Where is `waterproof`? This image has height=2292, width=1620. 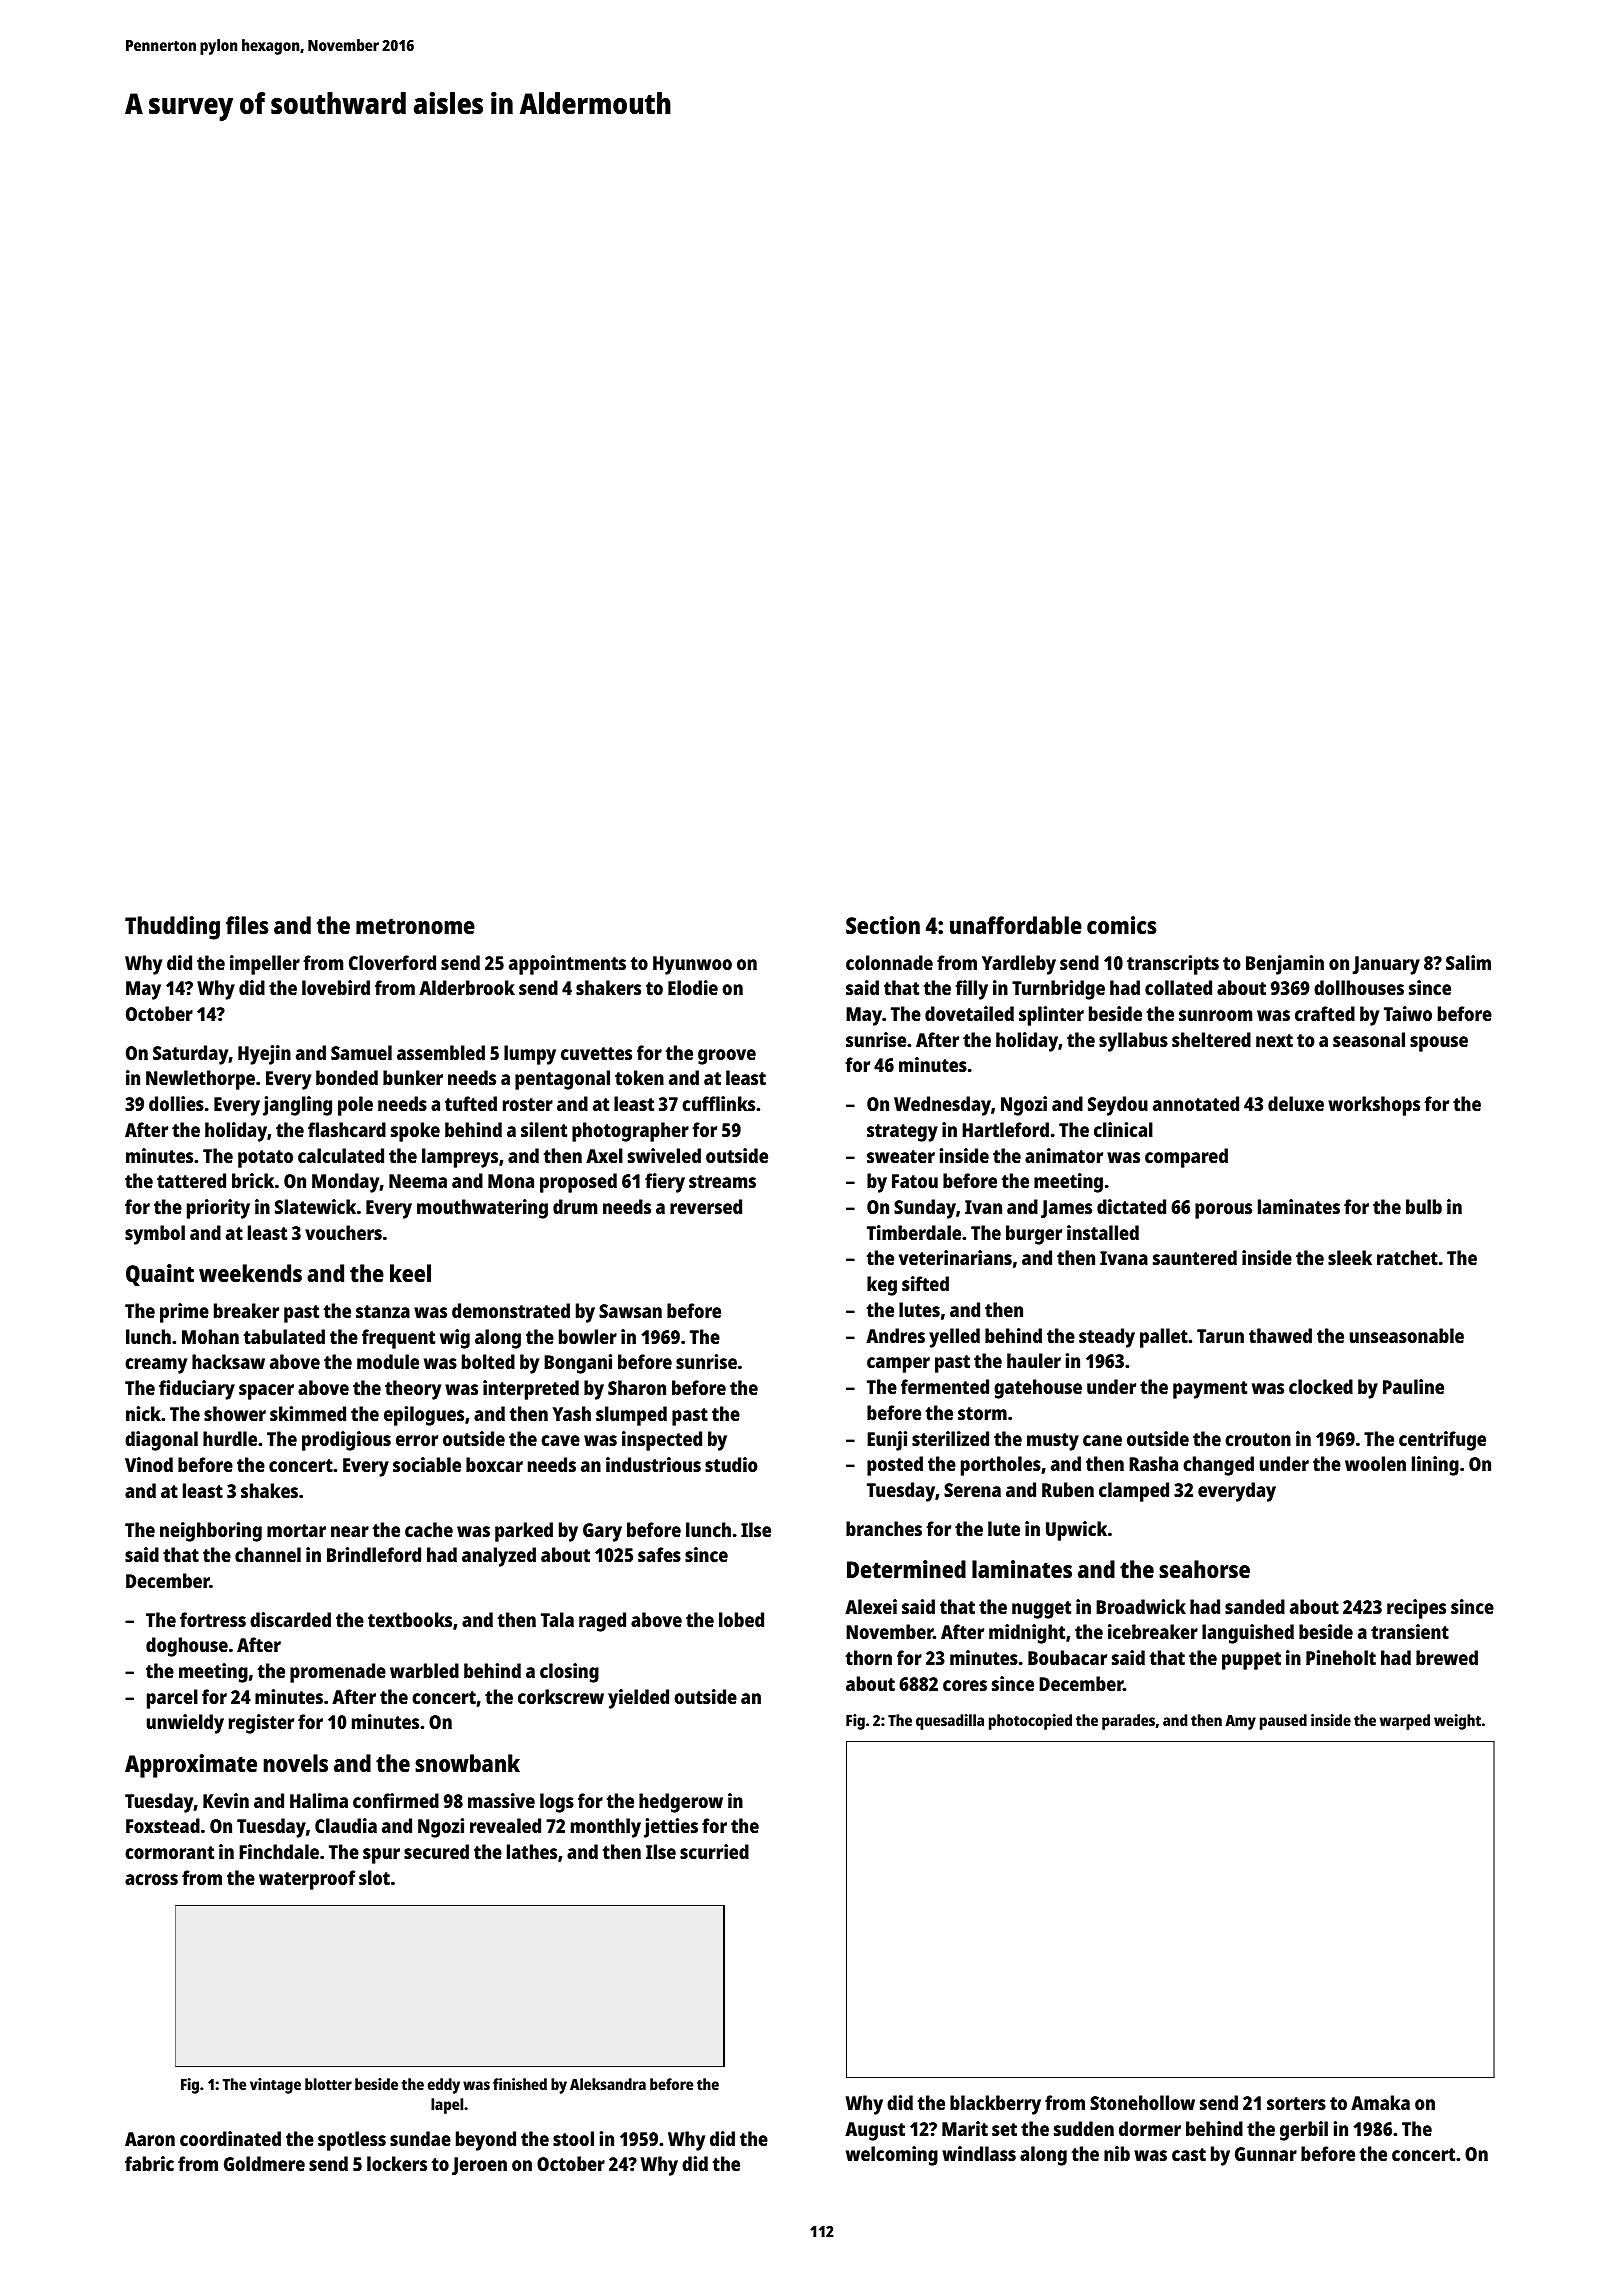
waterproof is located at coordinates (307, 1880).
